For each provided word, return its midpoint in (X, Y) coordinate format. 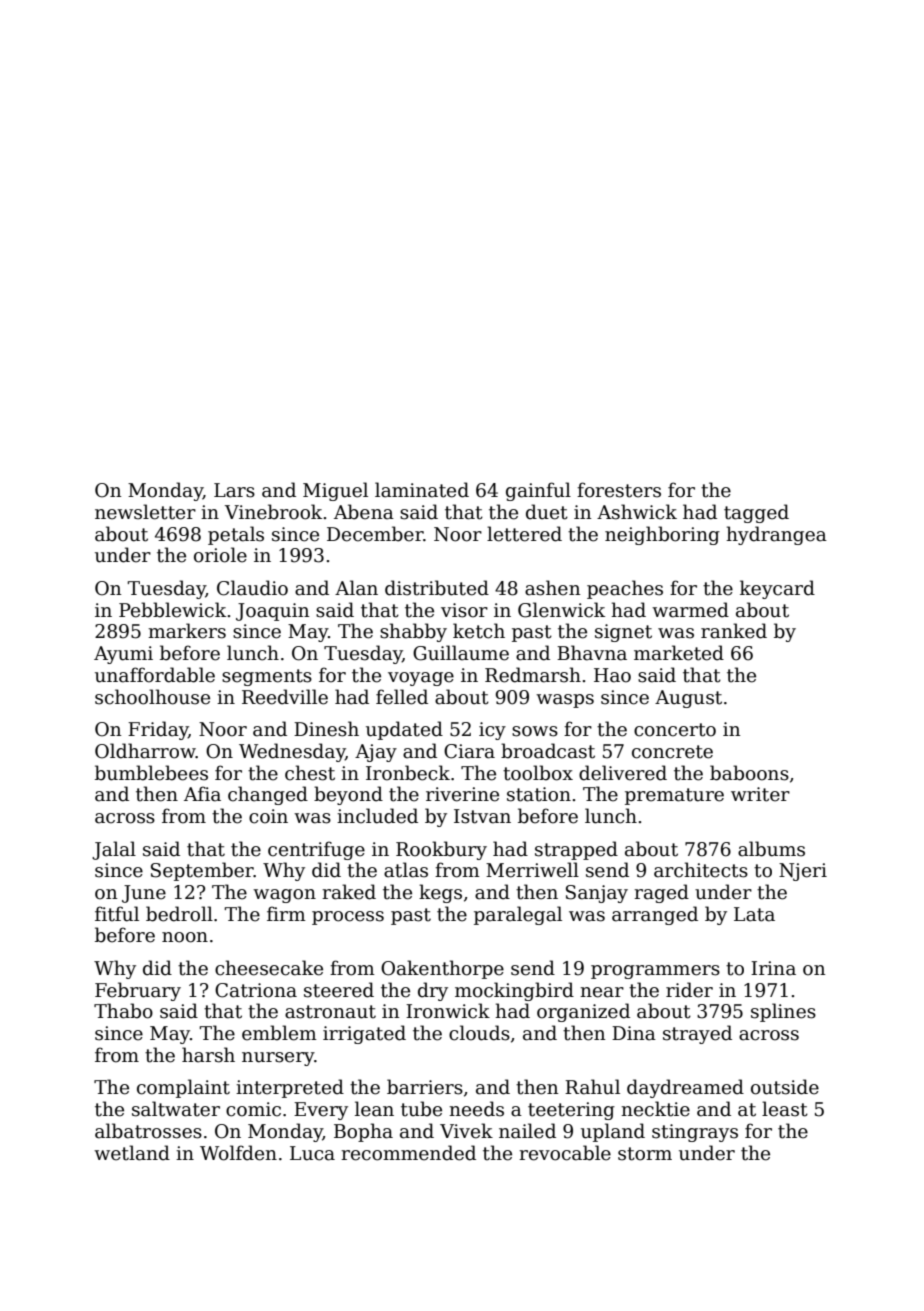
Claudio (252, 588)
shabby (413, 632)
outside (785, 1087)
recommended (408, 1153)
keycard (777, 589)
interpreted (290, 1088)
